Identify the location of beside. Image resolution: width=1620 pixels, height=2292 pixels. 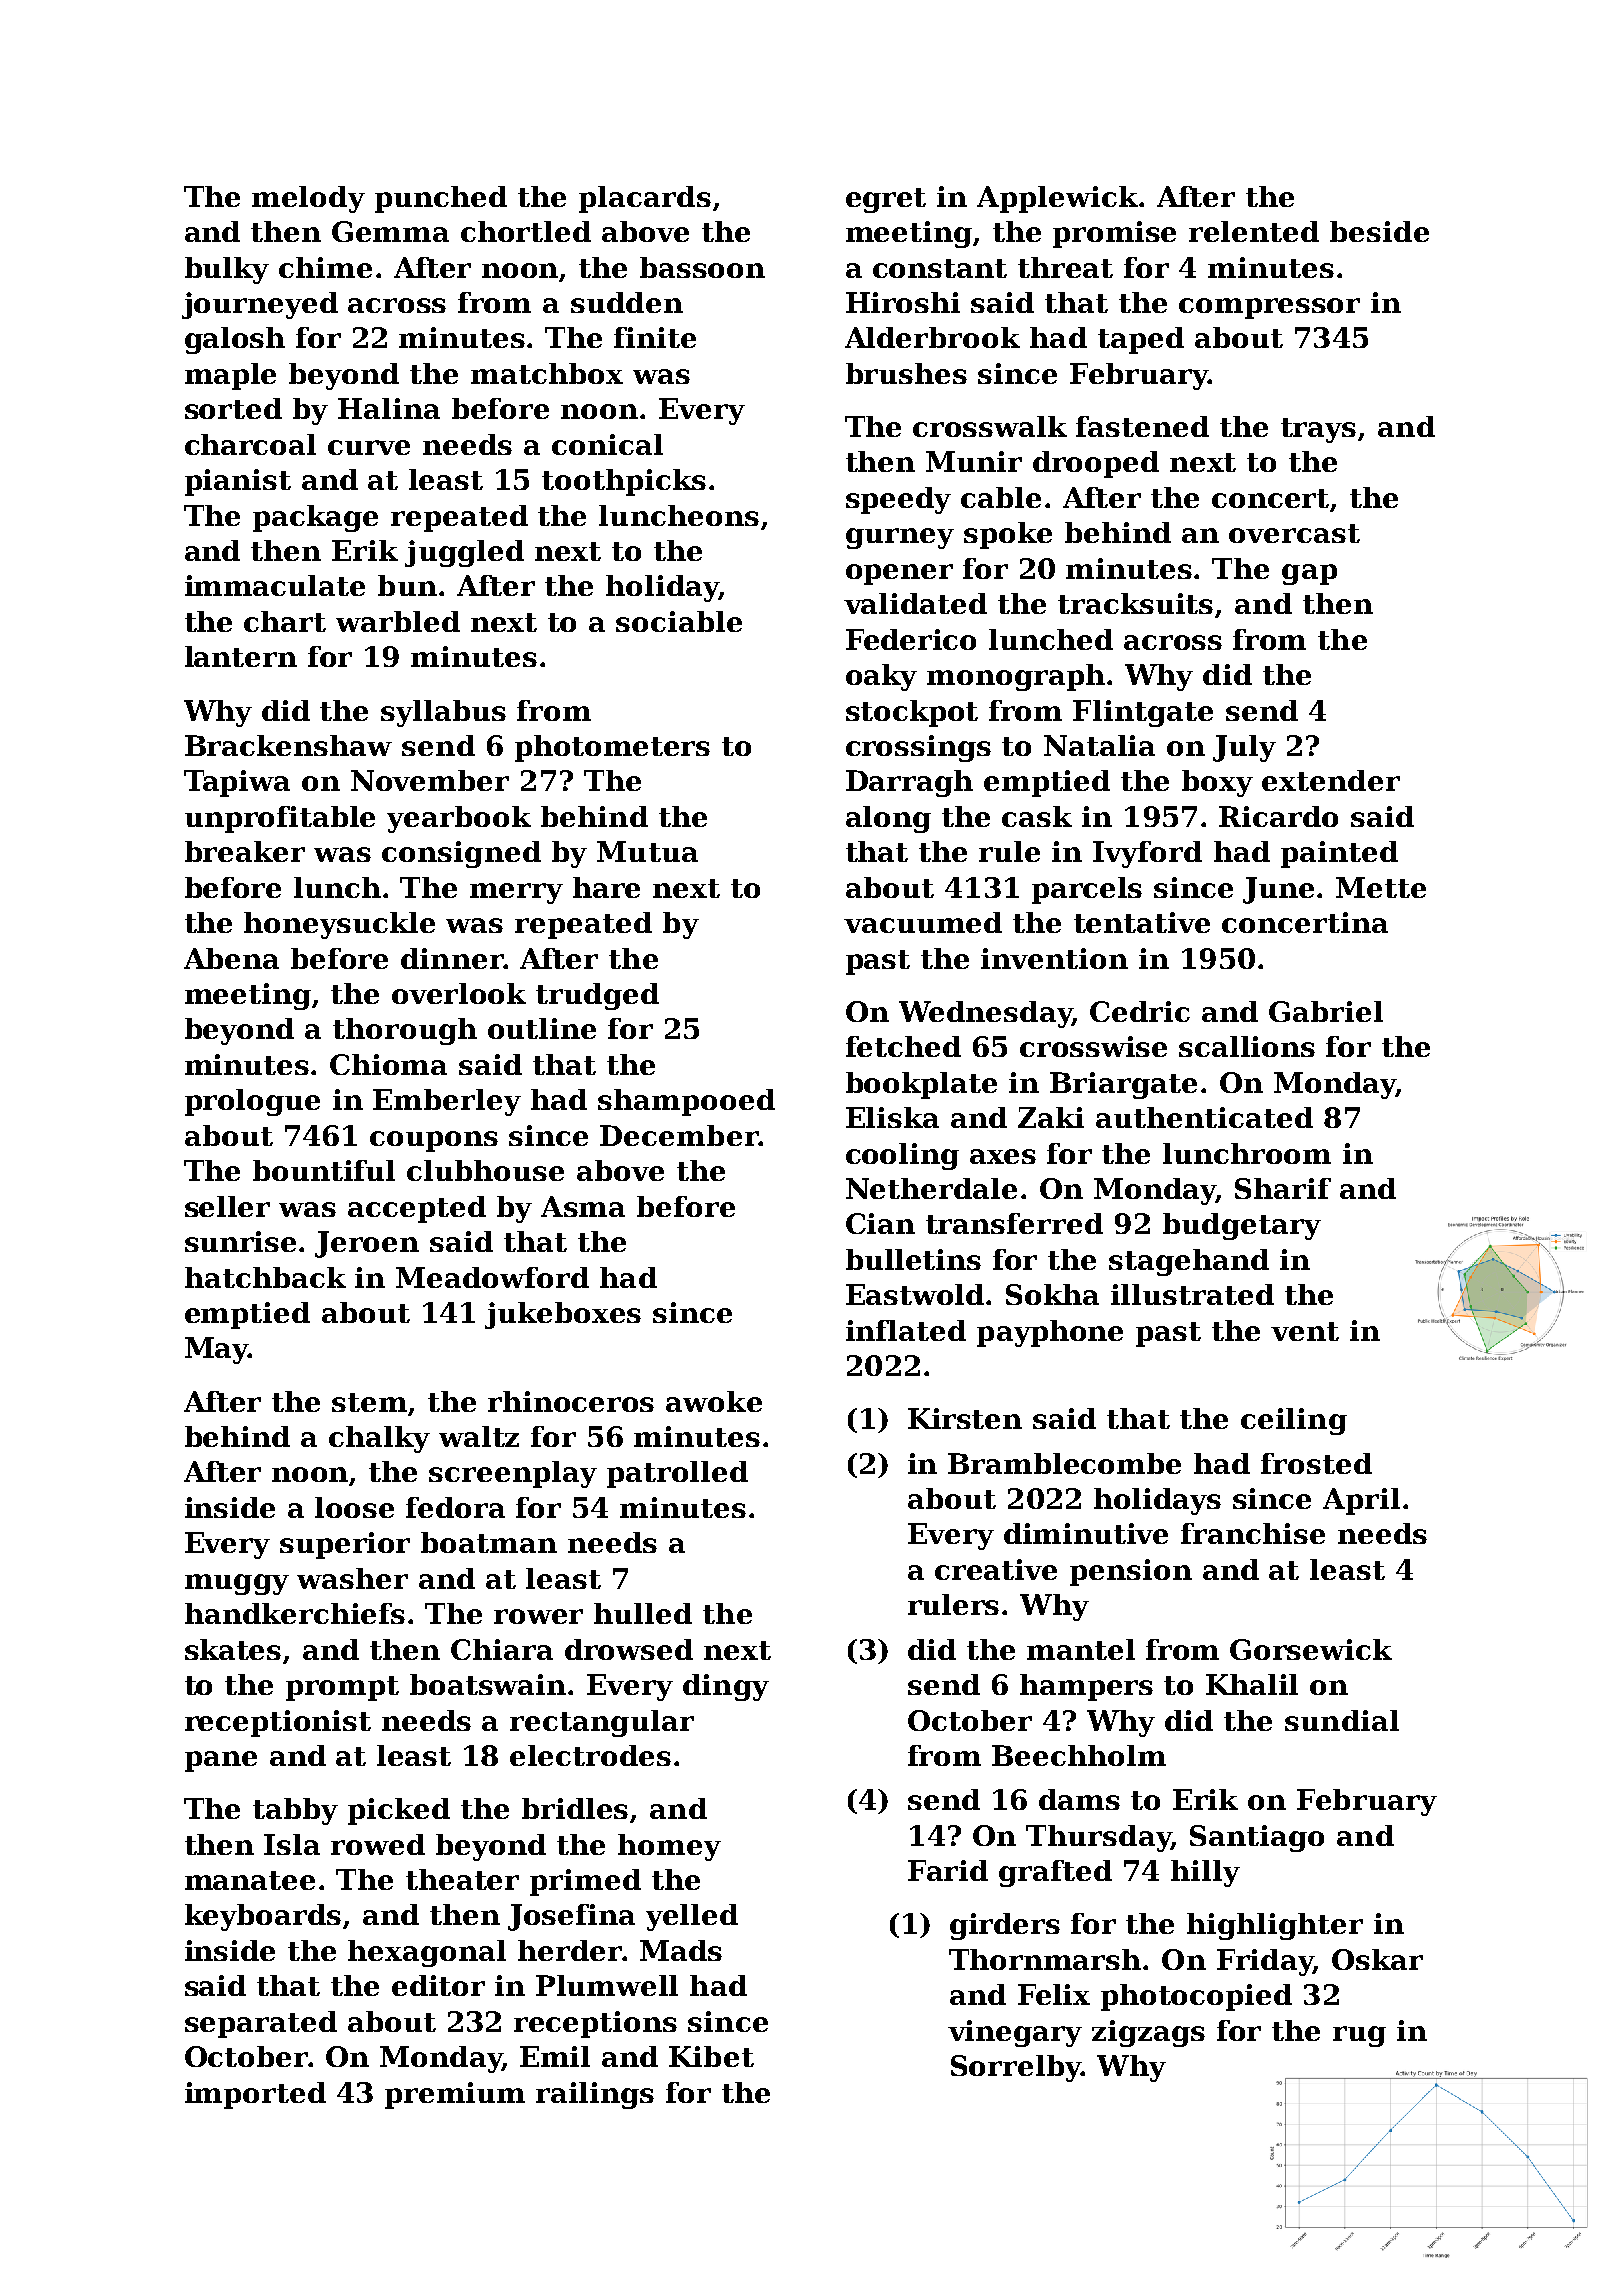
(1379, 231).
